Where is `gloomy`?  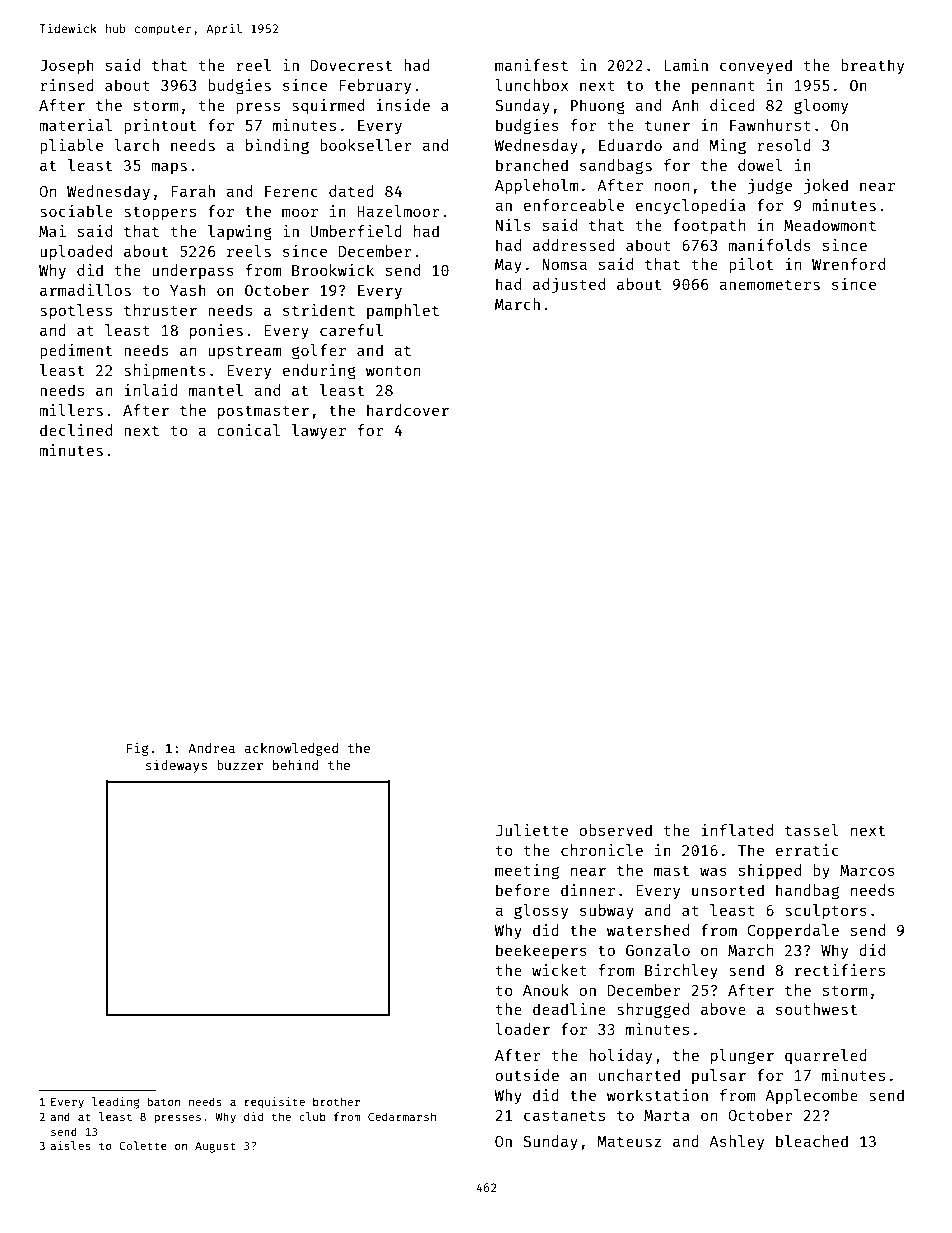 gloomy is located at coordinates (821, 107).
